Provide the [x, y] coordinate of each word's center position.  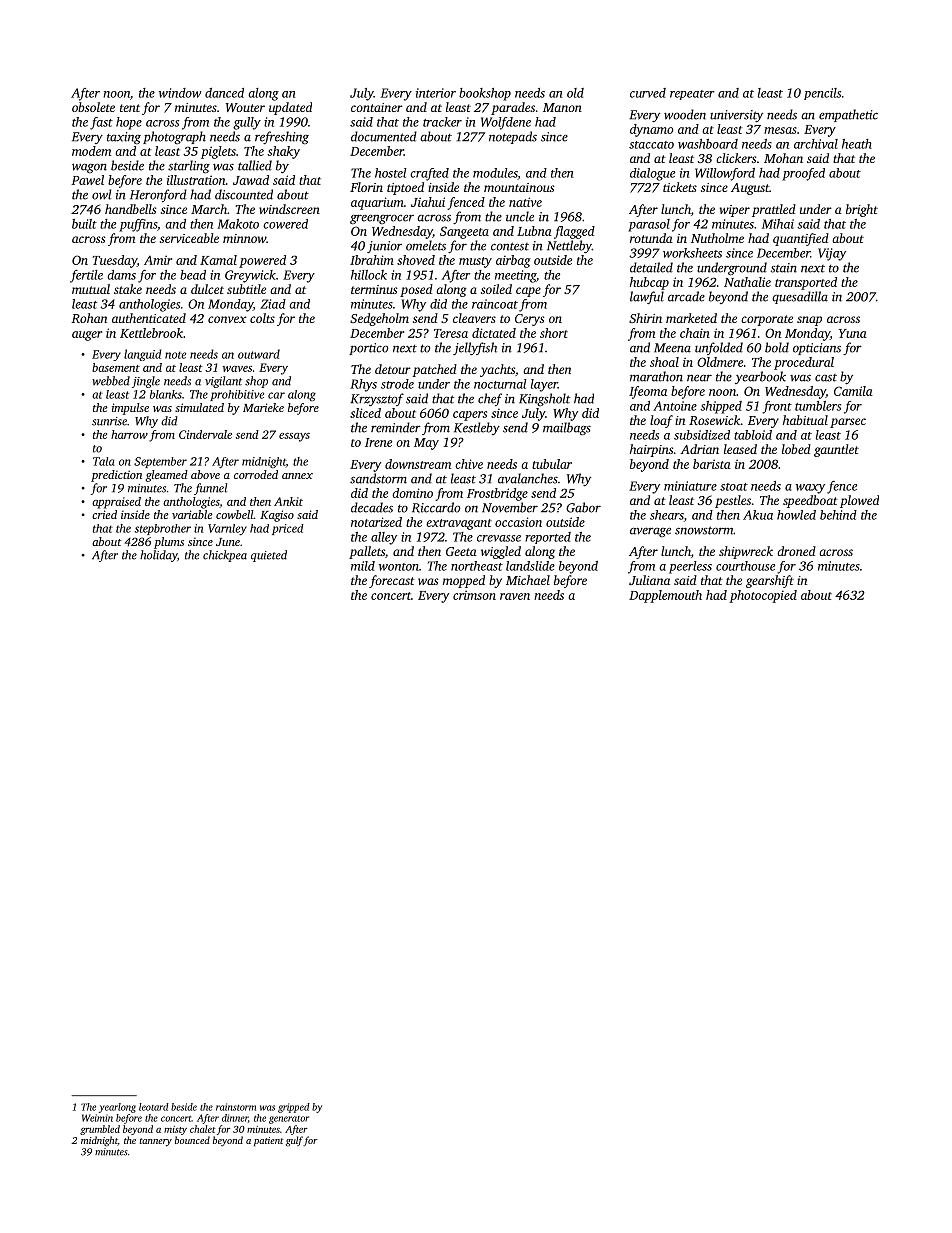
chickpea [225, 556]
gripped [294, 1108]
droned [796, 551]
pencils [822, 94]
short [554, 333]
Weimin [97, 1118]
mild [363, 566]
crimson [474, 595]
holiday [158, 556]
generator [289, 1120]
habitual [805, 420]
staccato [651, 145]
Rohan [89, 318]
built [84, 224]
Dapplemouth [665, 596]
